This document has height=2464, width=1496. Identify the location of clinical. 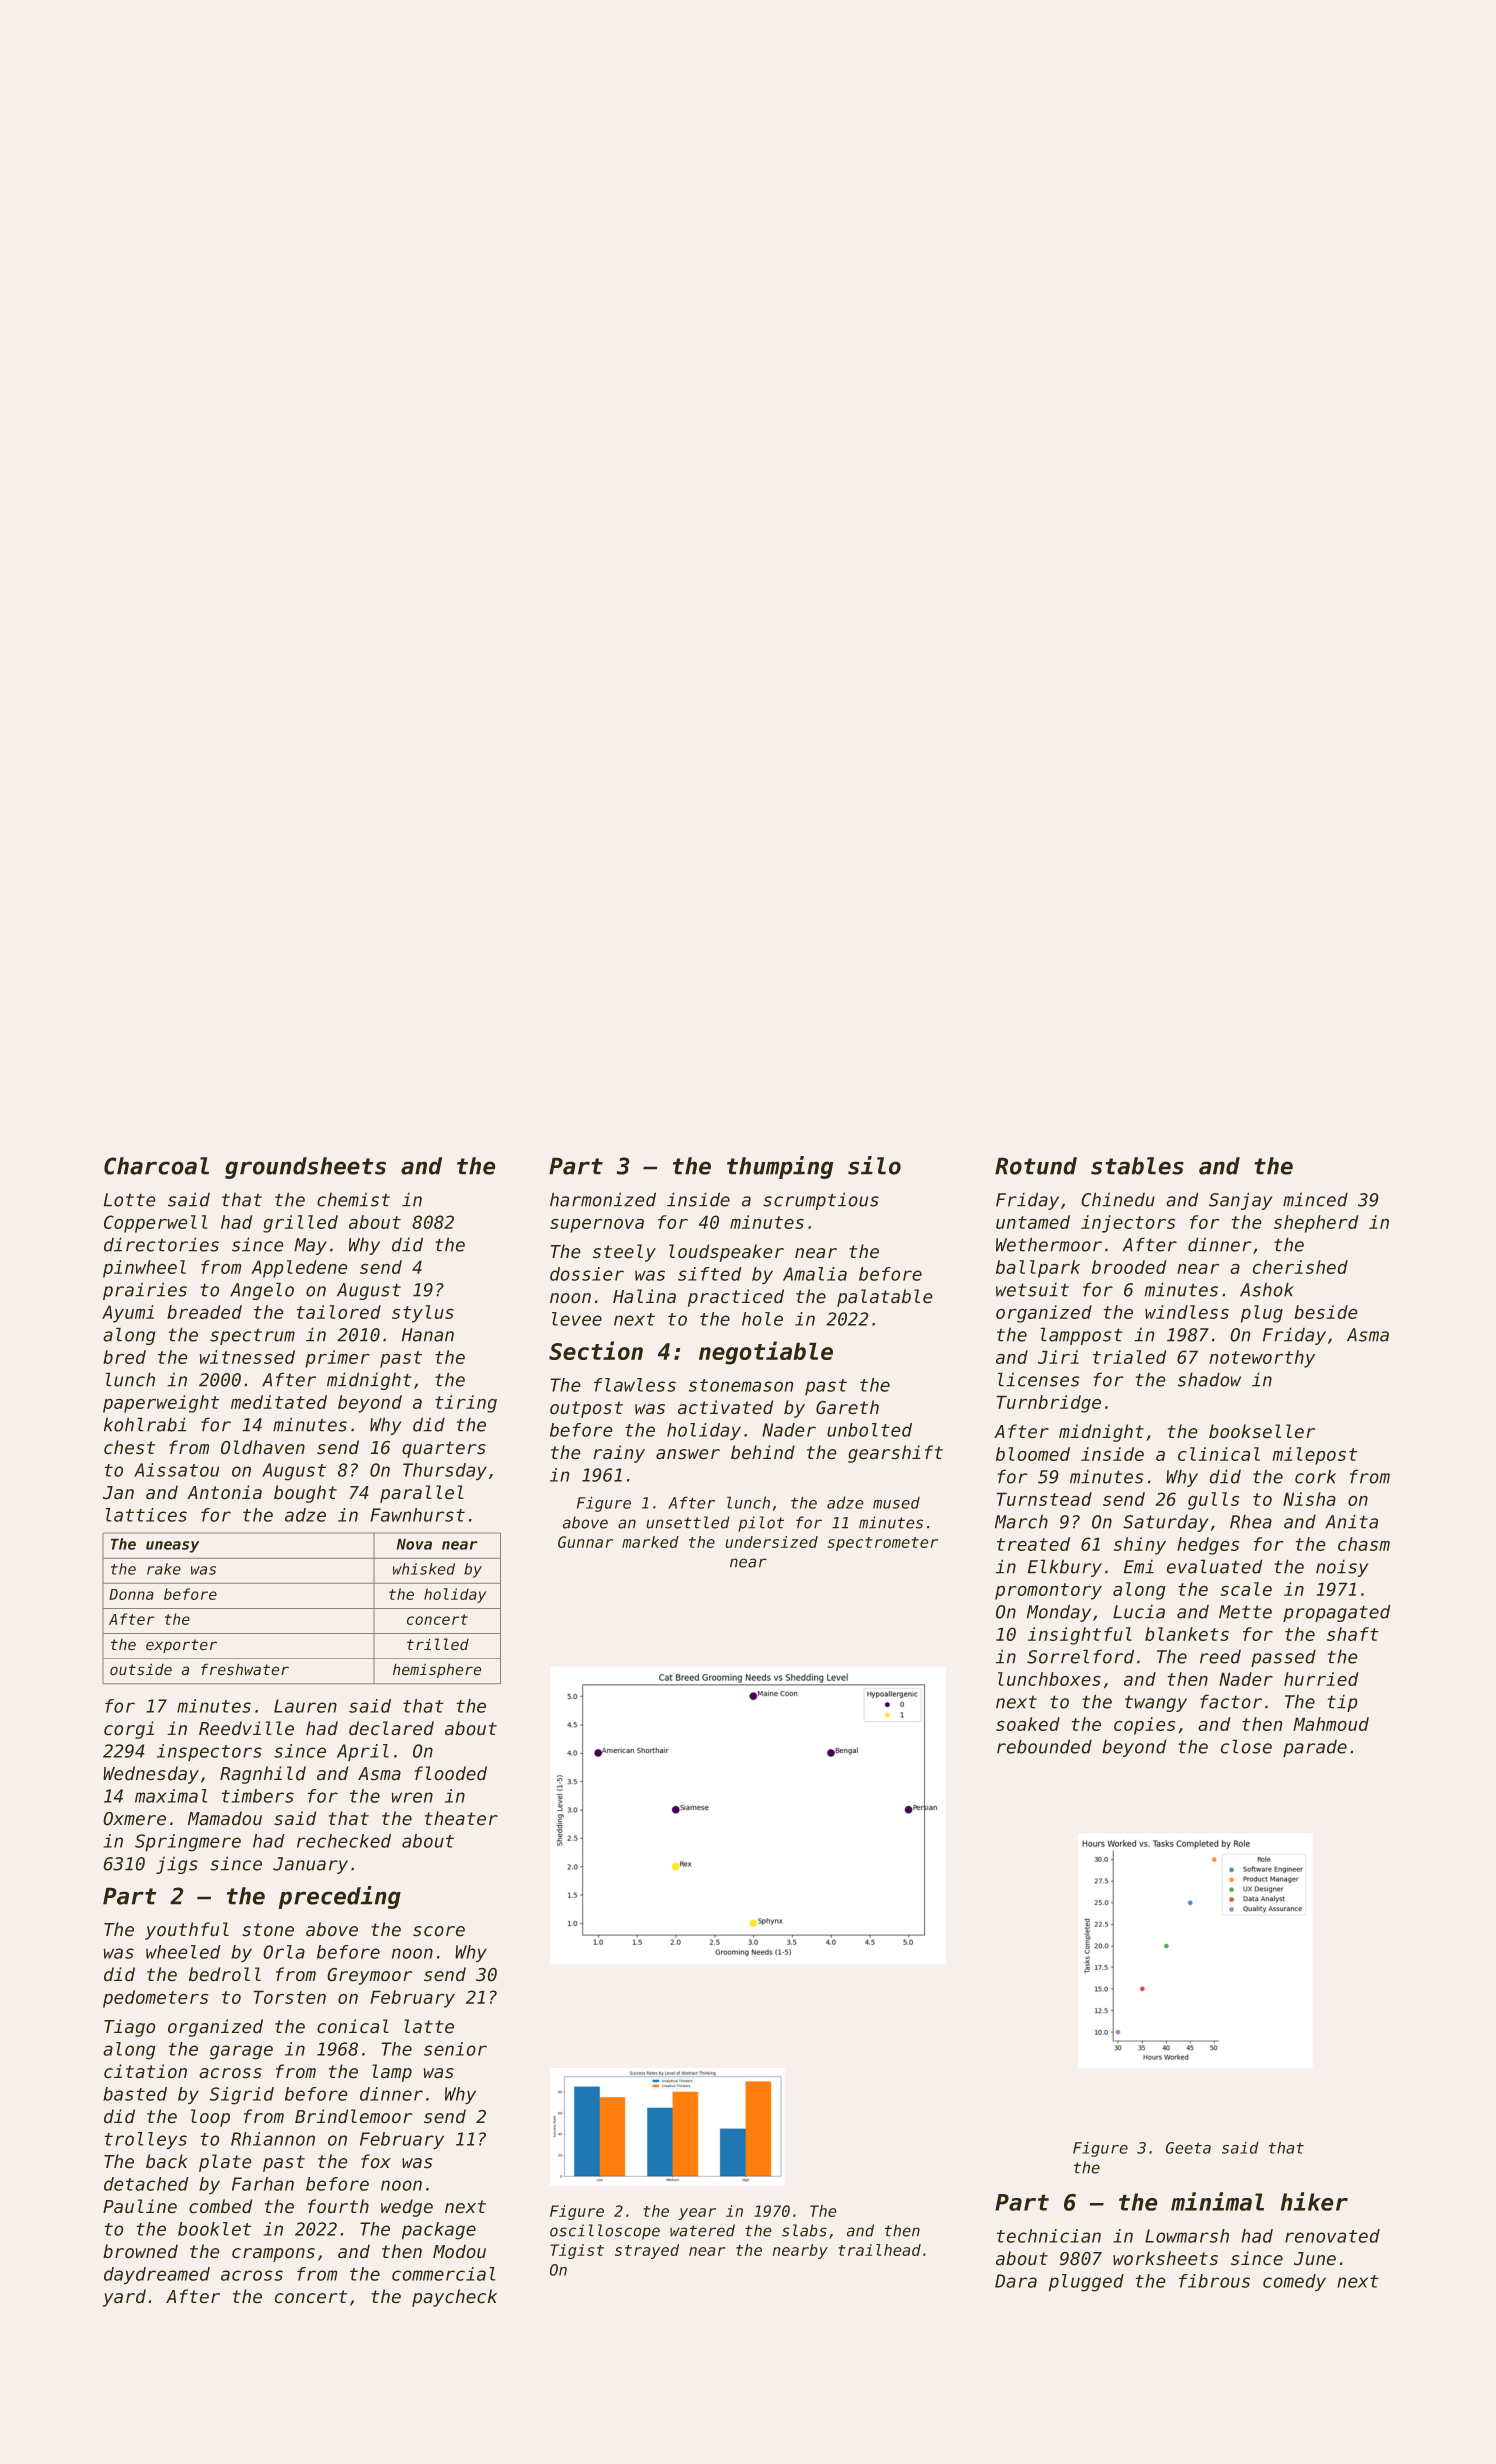
(1219, 1454).
